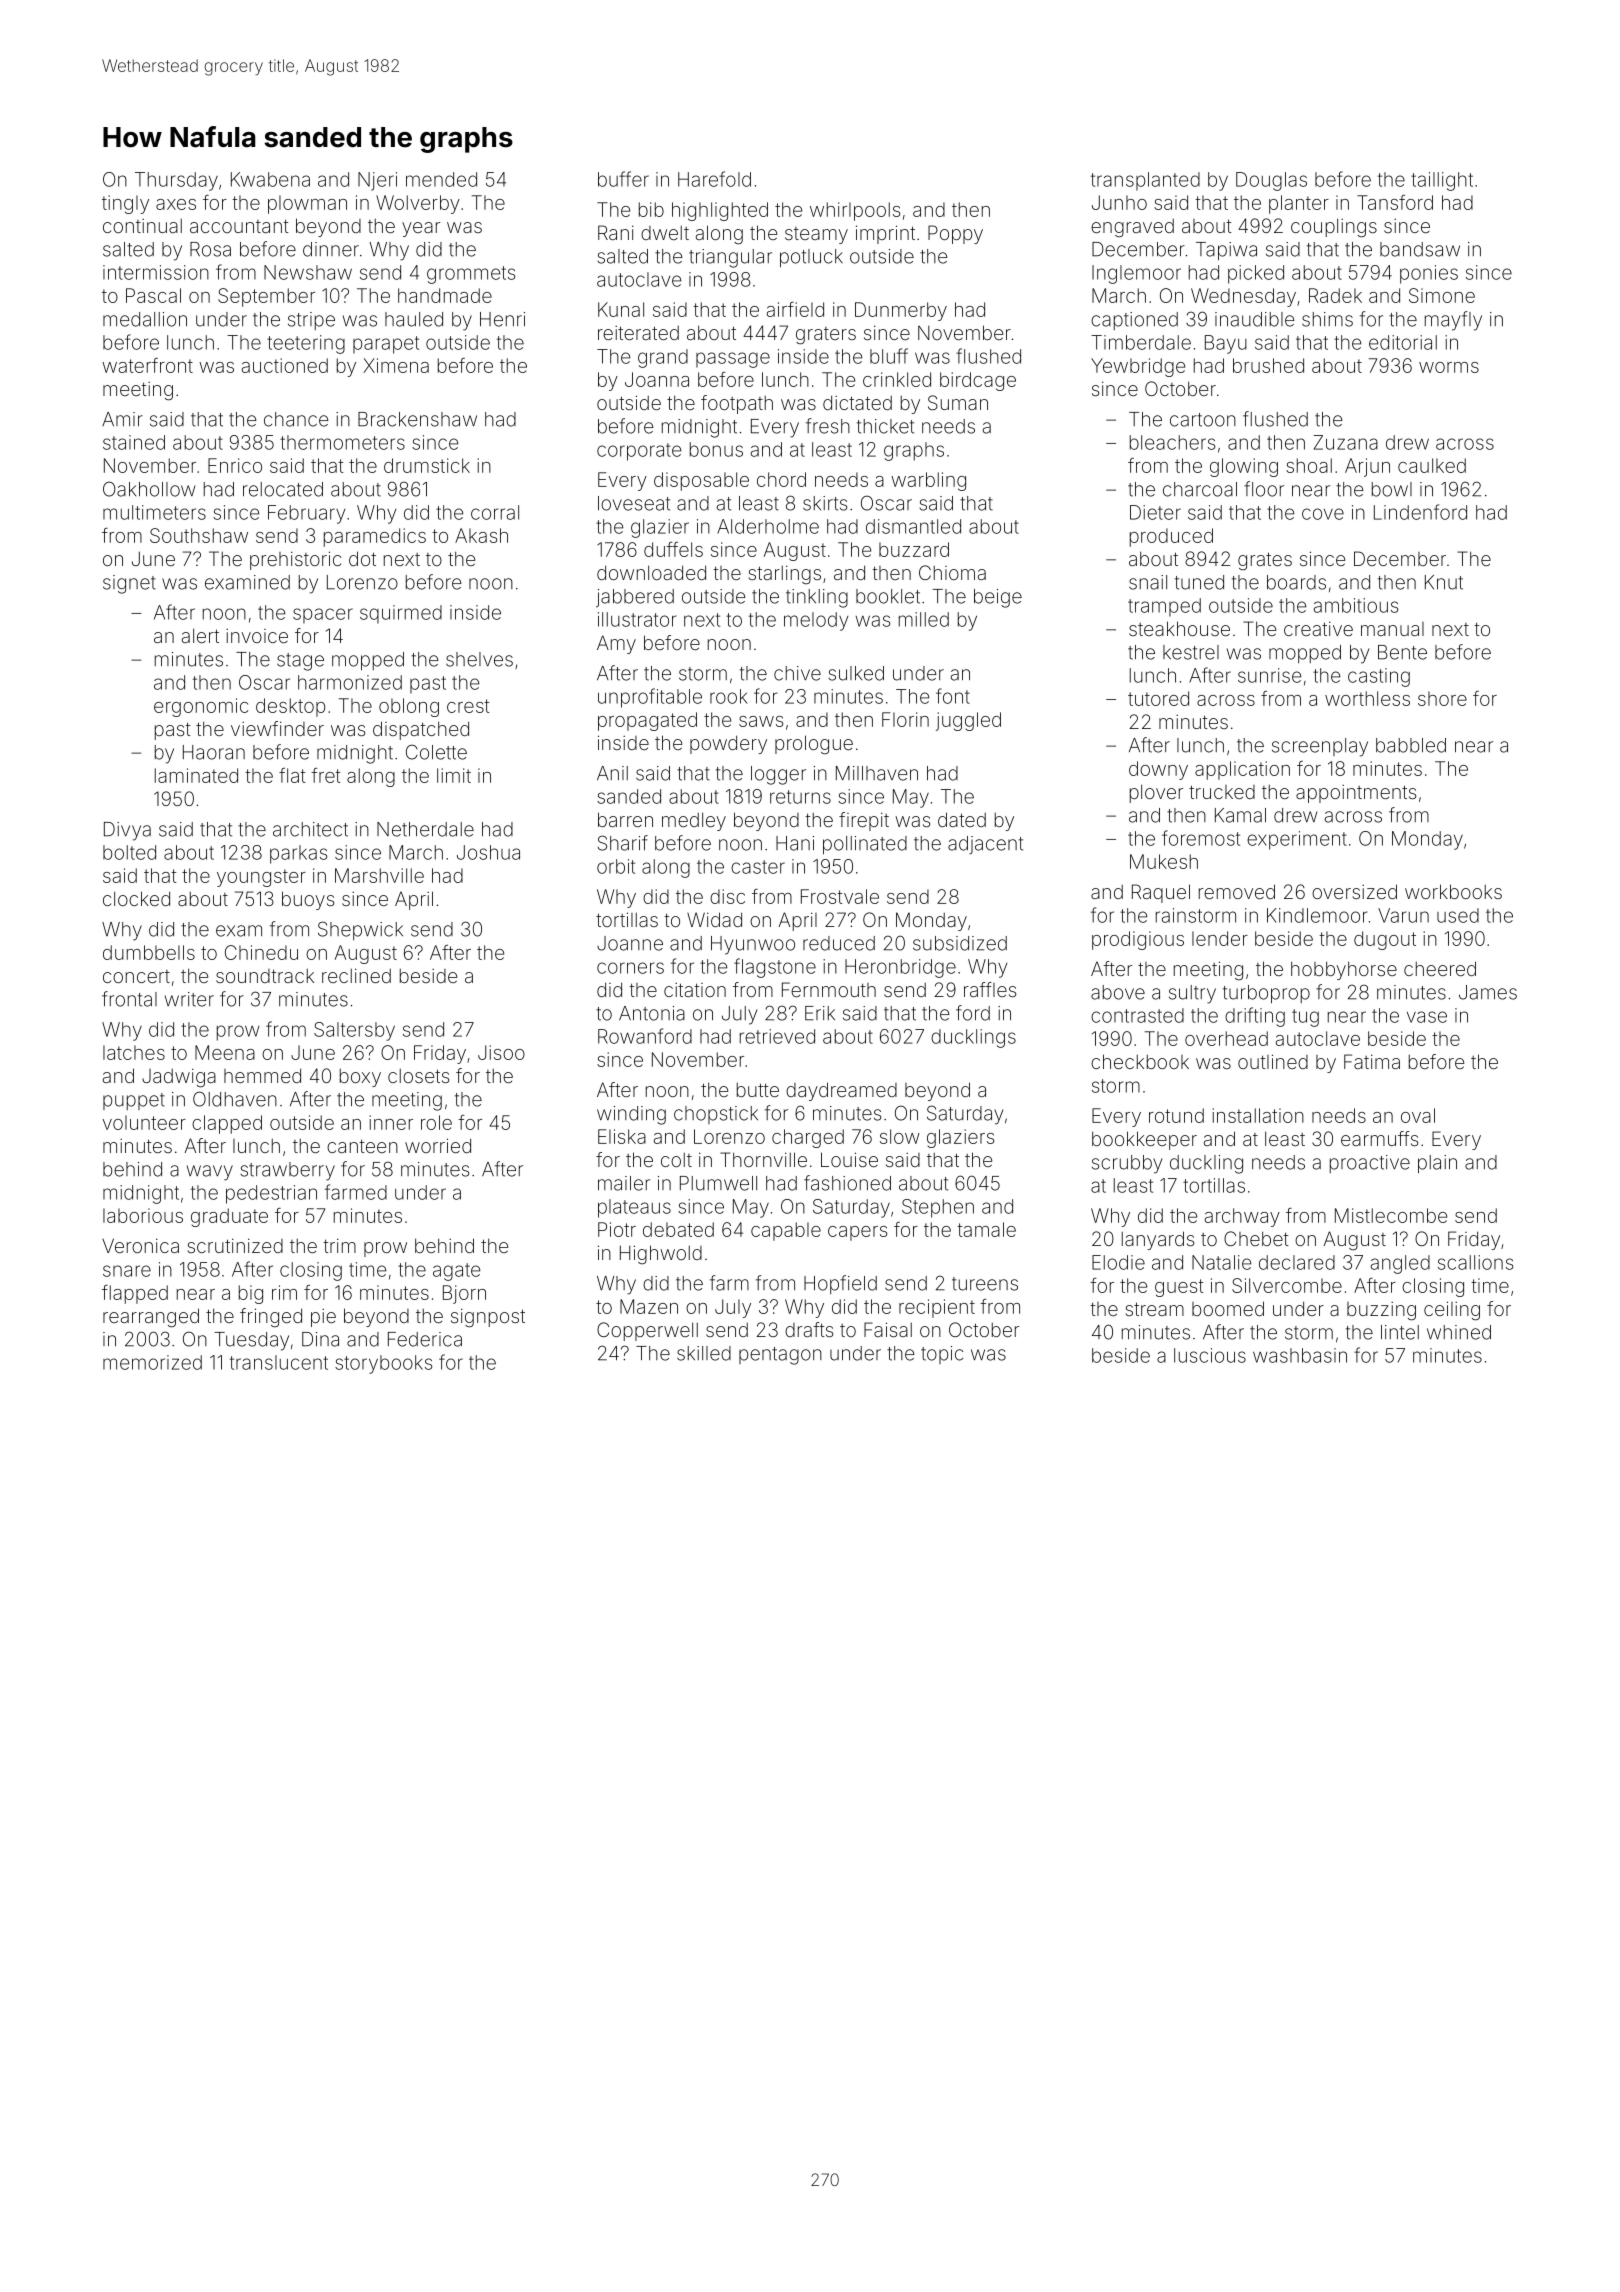 The height and width of the screenshot is (2292, 1620). What do you see at coordinates (714, 179) in the screenshot?
I see `Harefold` at bounding box center [714, 179].
